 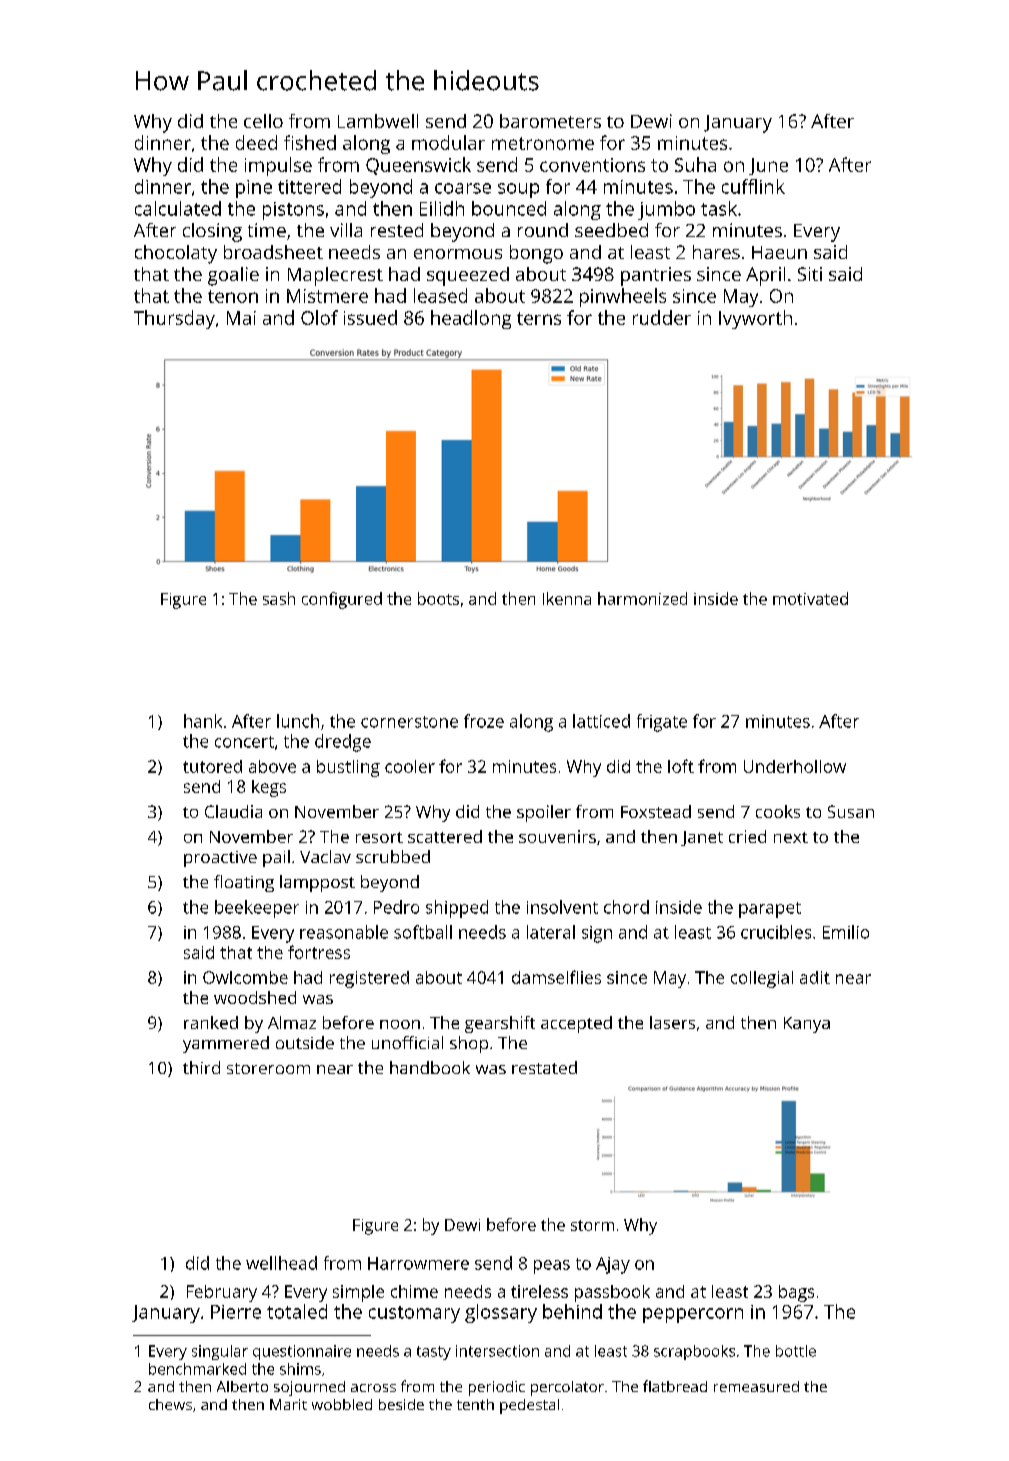 I want to click on motivated, so click(x=810, y=598).
